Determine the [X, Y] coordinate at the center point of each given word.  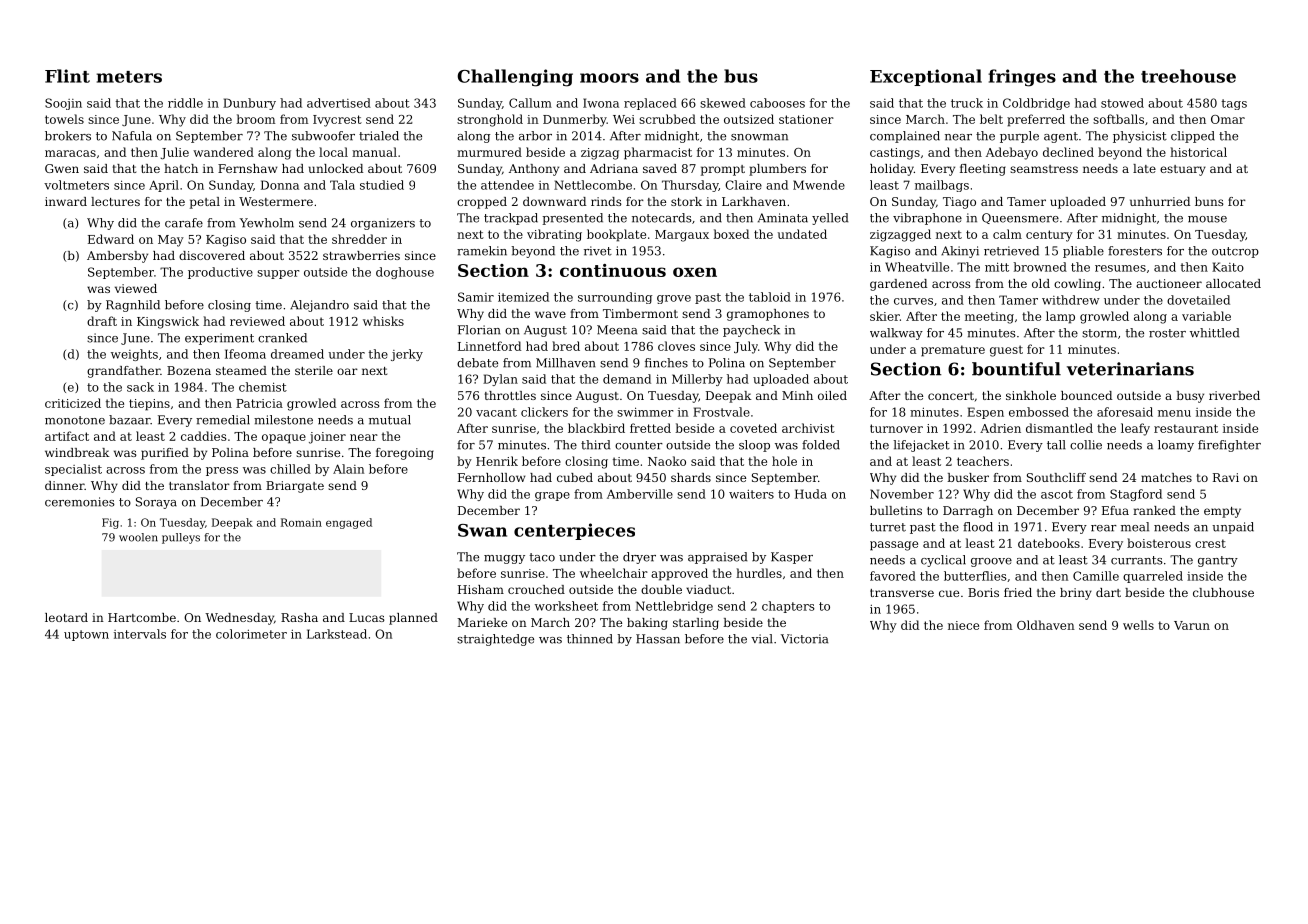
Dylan [500, 380]
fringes [1022, 78]
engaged [349, 523]
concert [951, 396]
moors [609, 78]
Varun [1192, 625]
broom [255, 119]
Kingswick [168, 322]
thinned [590, 639]
